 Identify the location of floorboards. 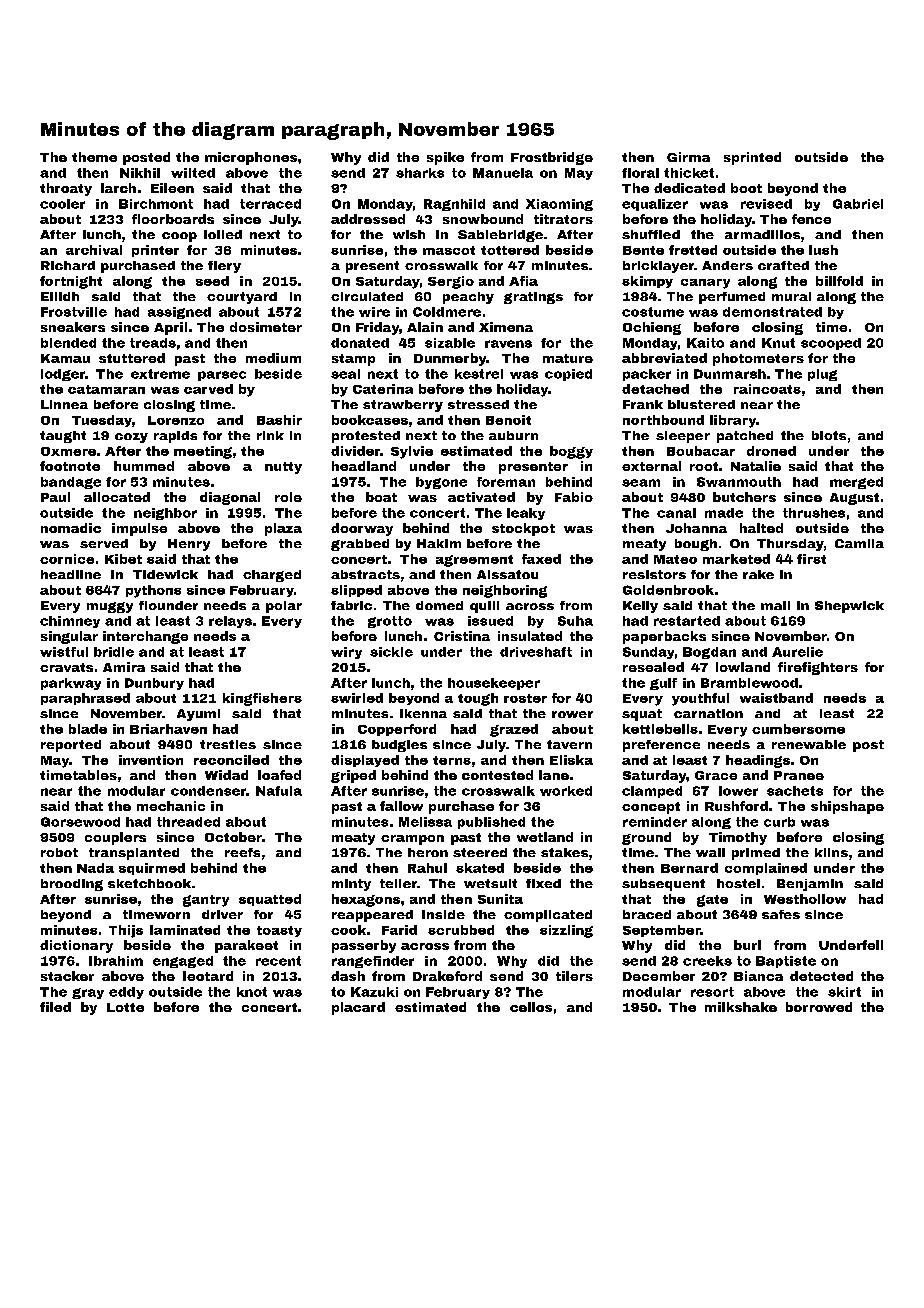
(173, 219).
